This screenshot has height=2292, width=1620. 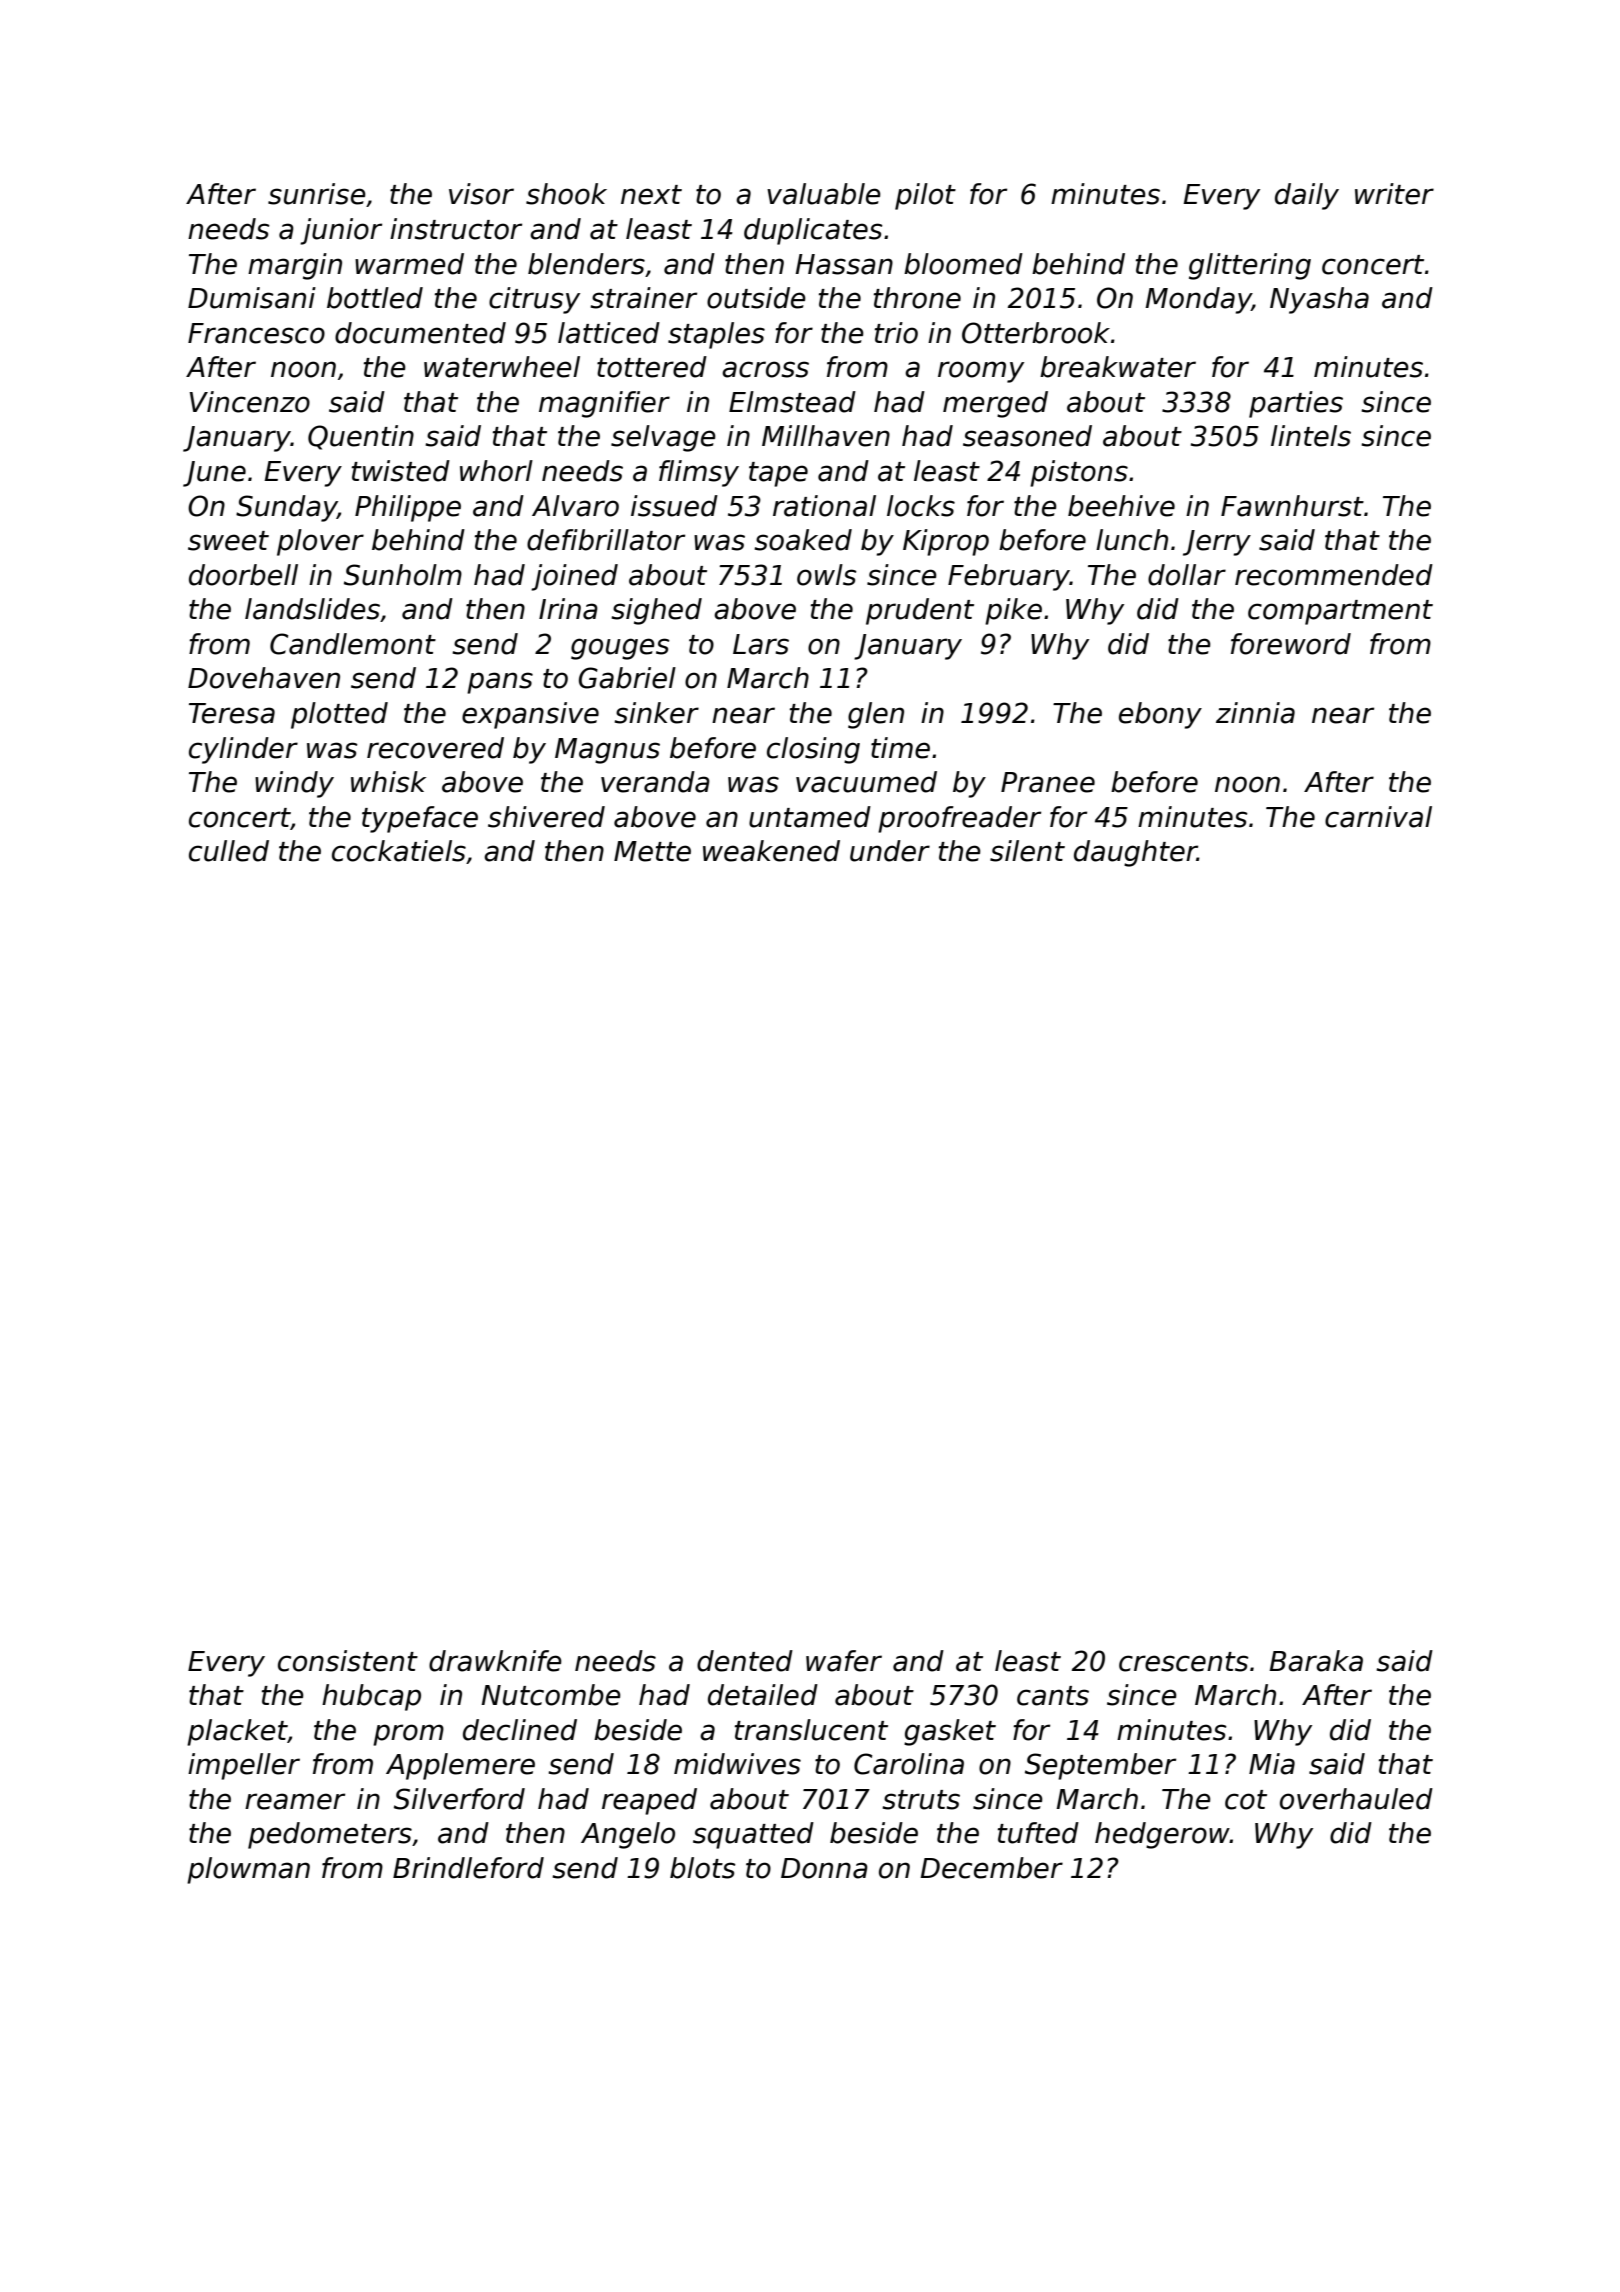 I want to click on prudent, so click(x=920, y=611).
